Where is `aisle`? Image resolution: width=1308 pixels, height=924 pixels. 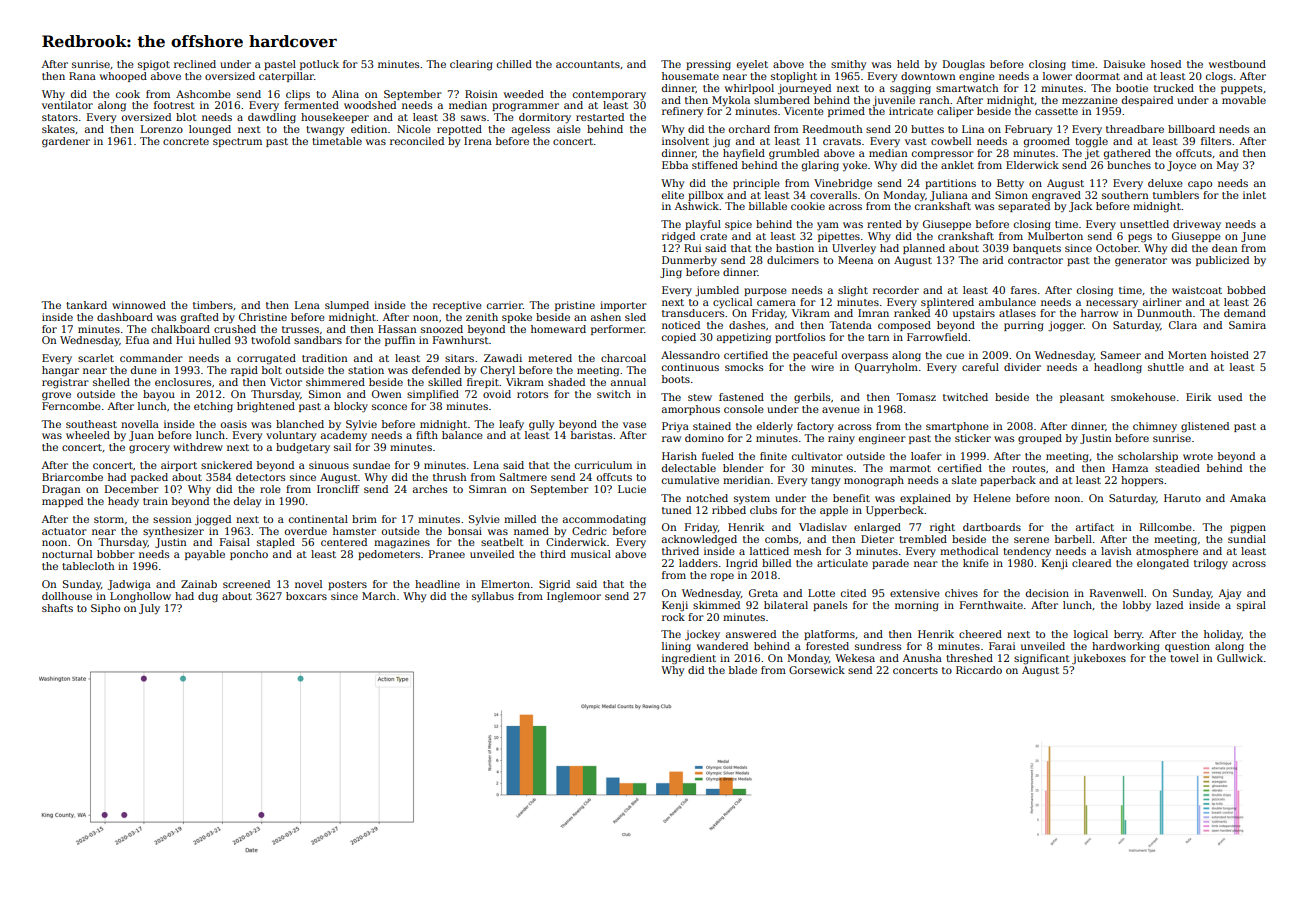 aisle is located at coordinates (569, 129).
